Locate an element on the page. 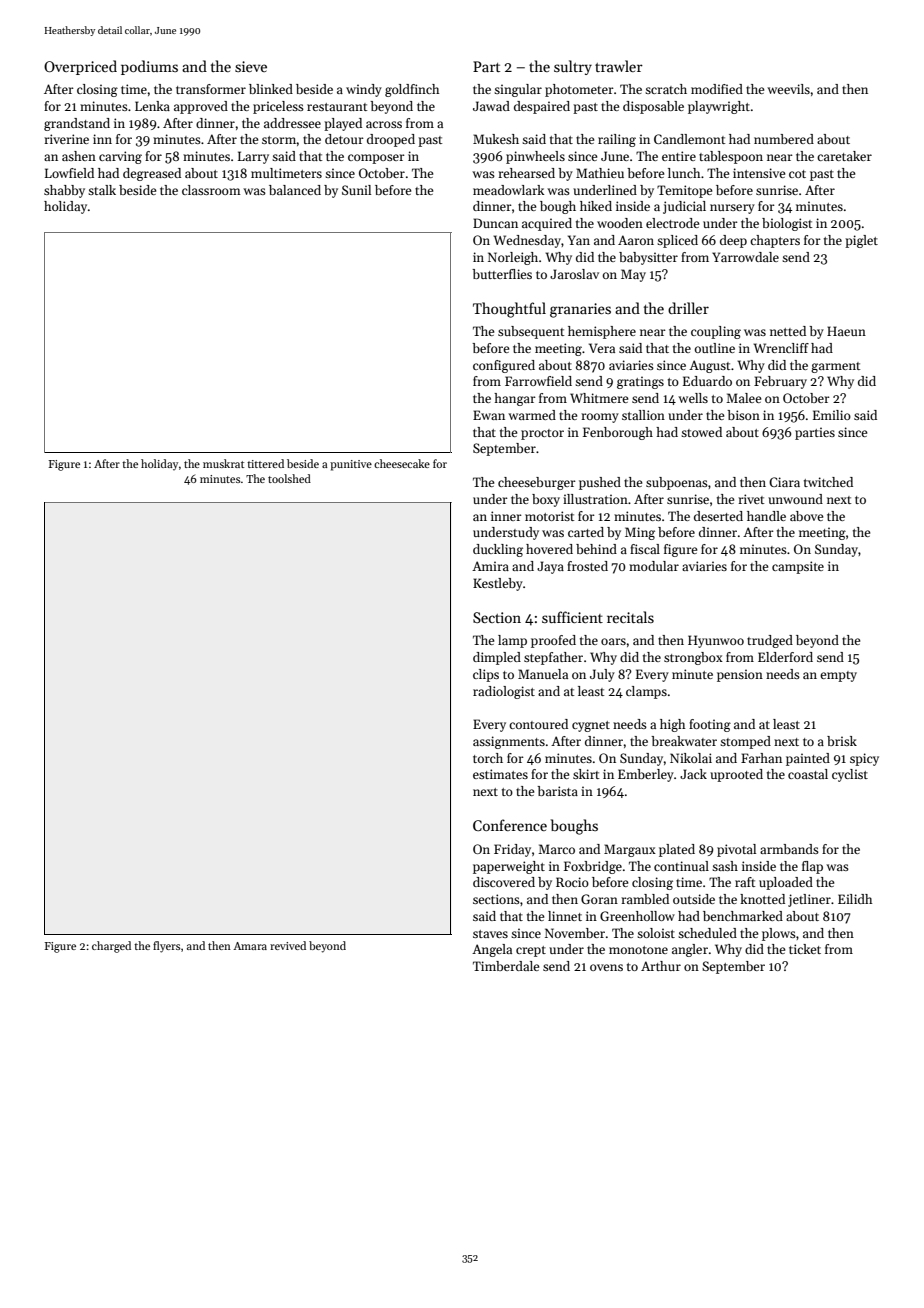 The width and height of the image is (924, 1308). Amara is located at coordinates (250, 946).
